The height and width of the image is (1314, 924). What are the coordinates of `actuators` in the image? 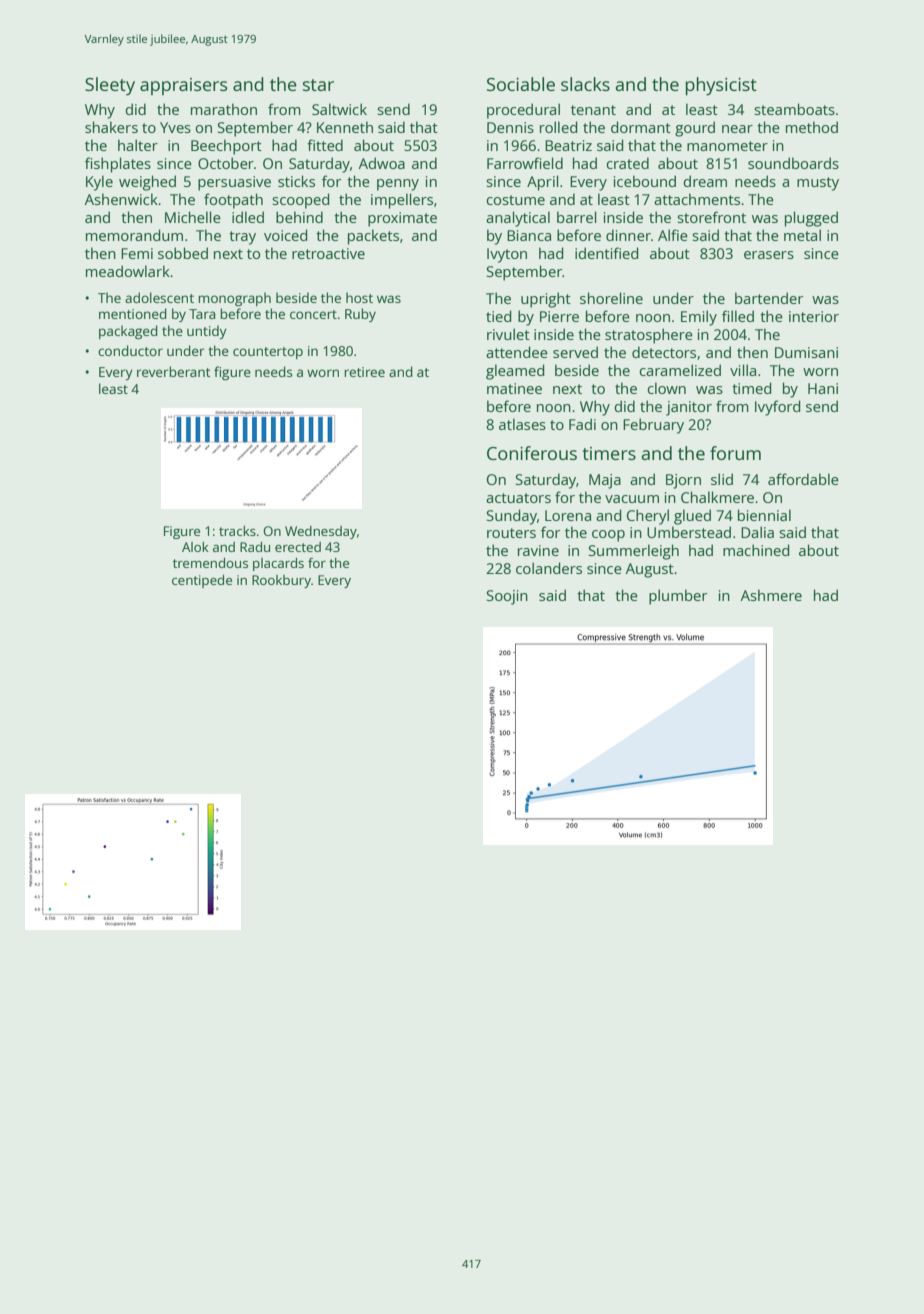 It's located at (518, 498).
